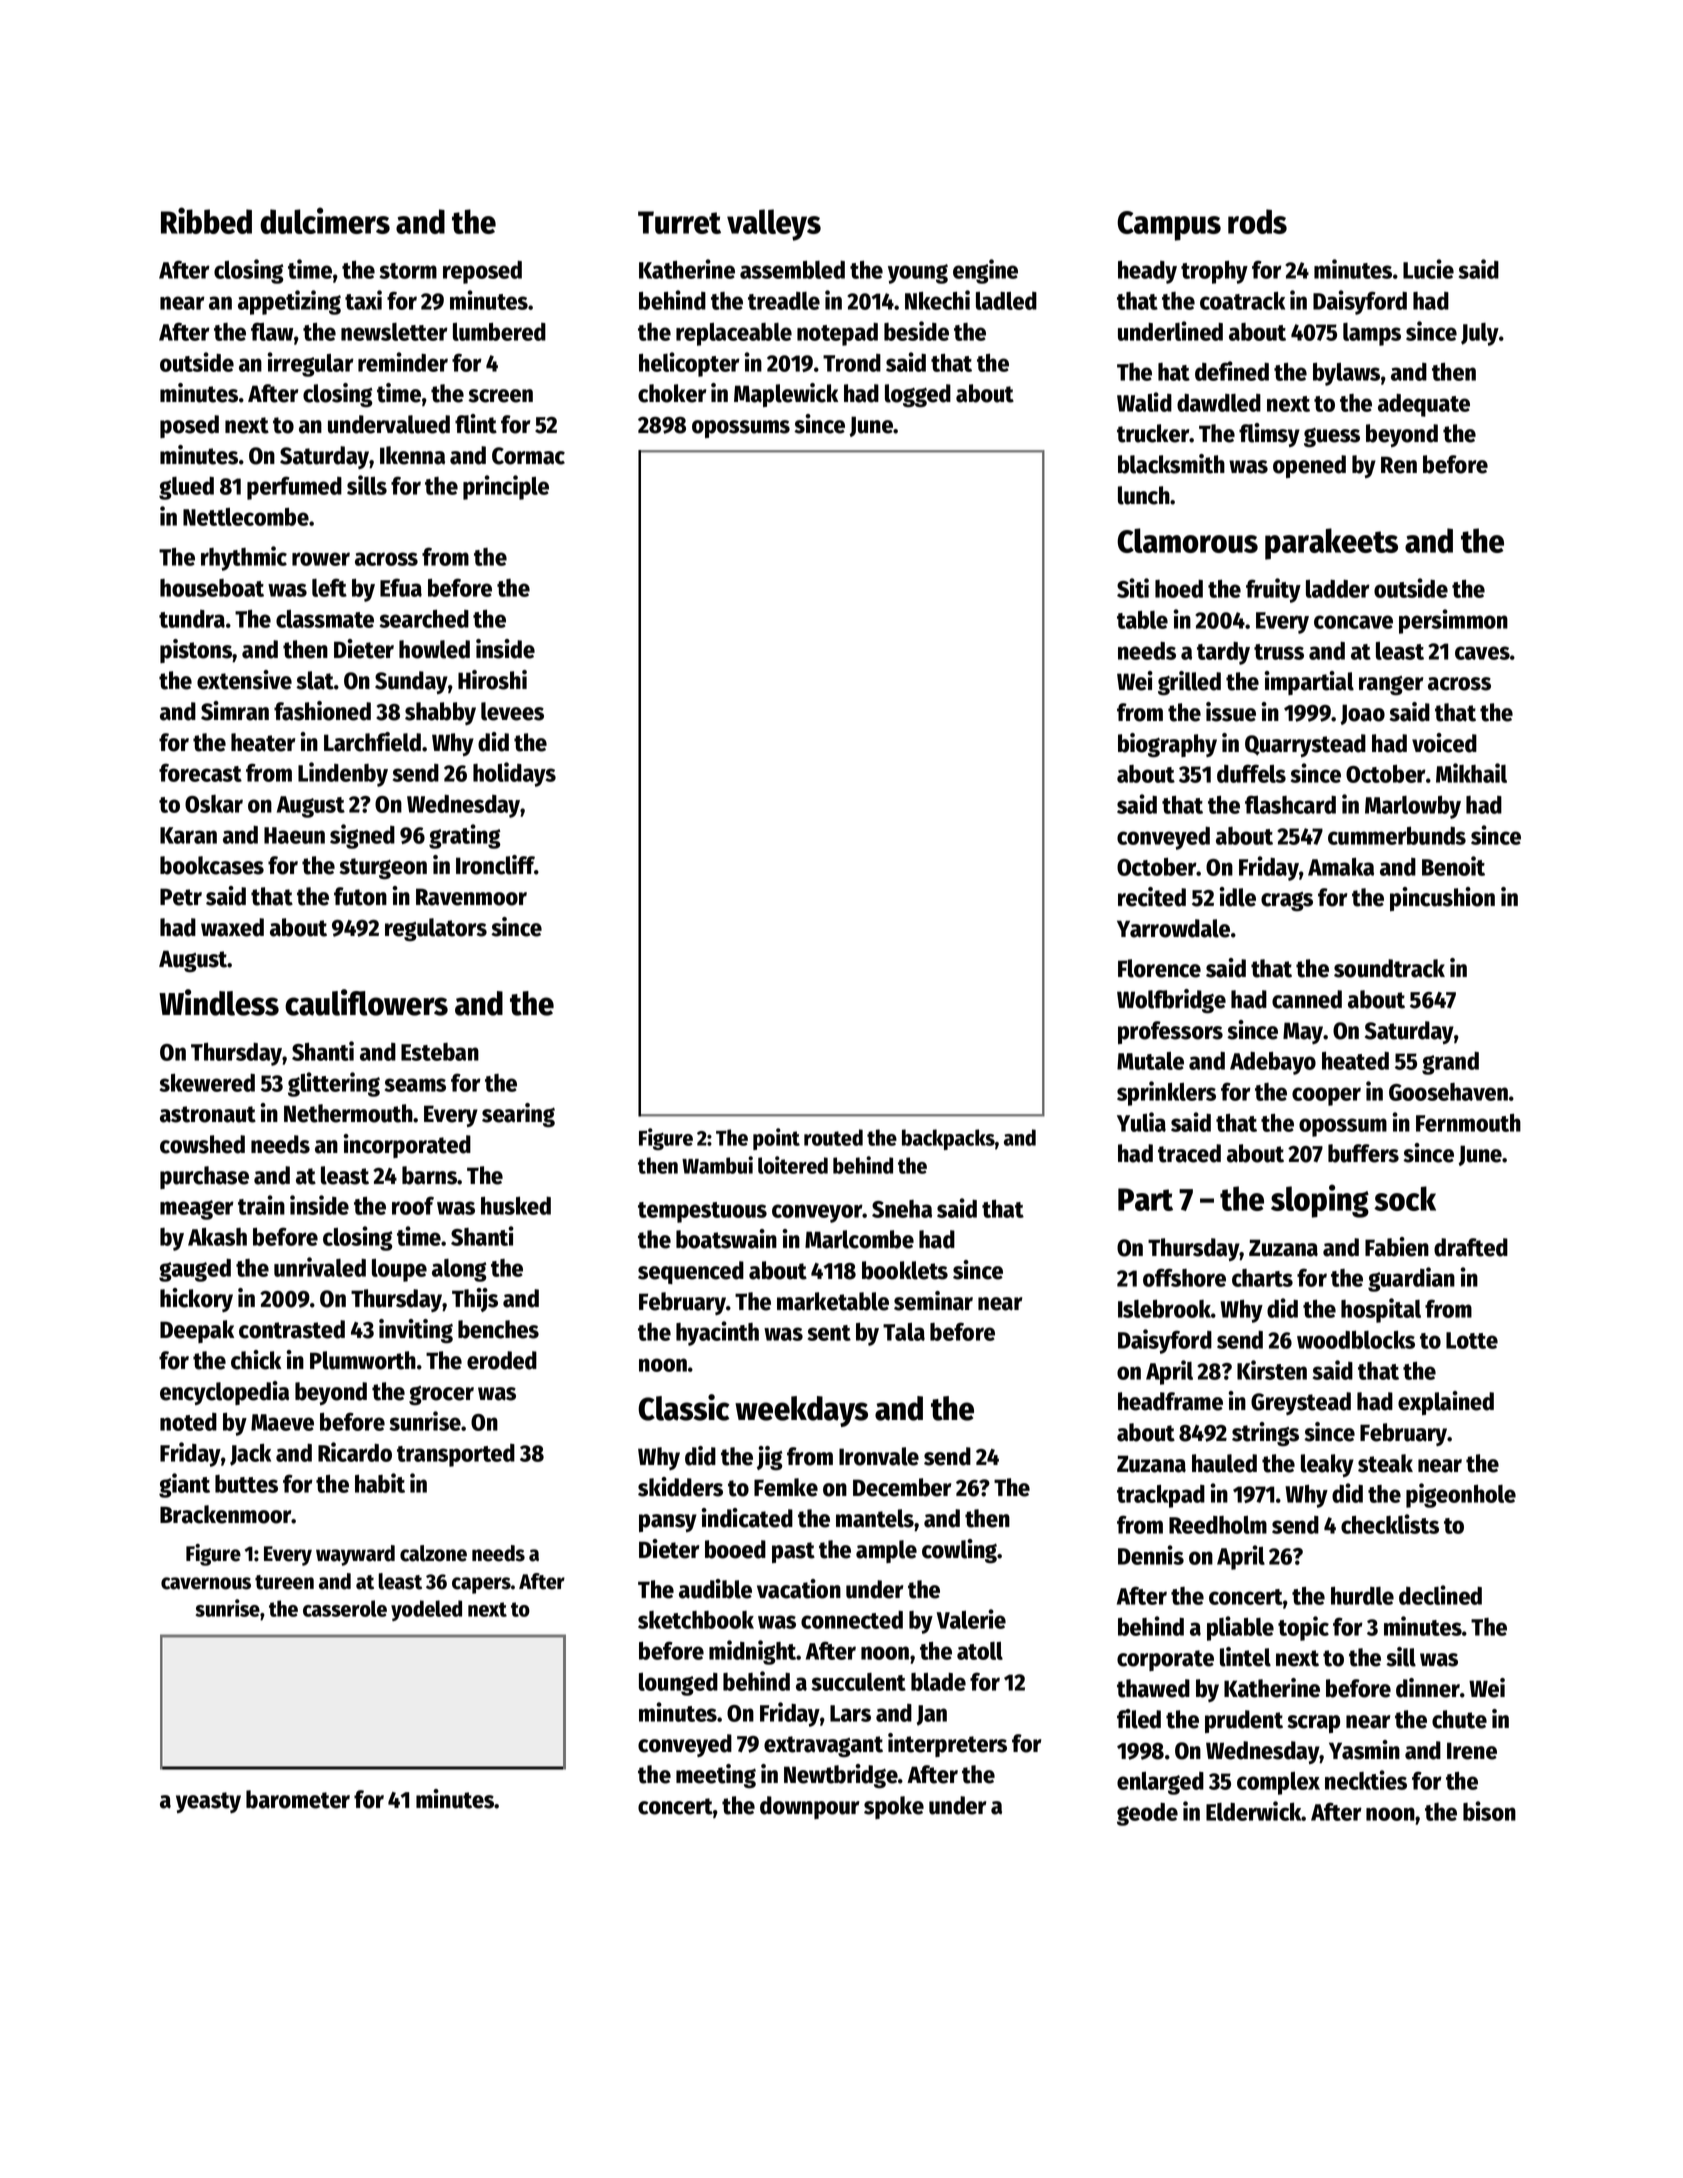 This screenshot has height=2178, width=1683. Describe the element at coordinates (850, 1713) in the screenshot. I see `Lars` at that location.
